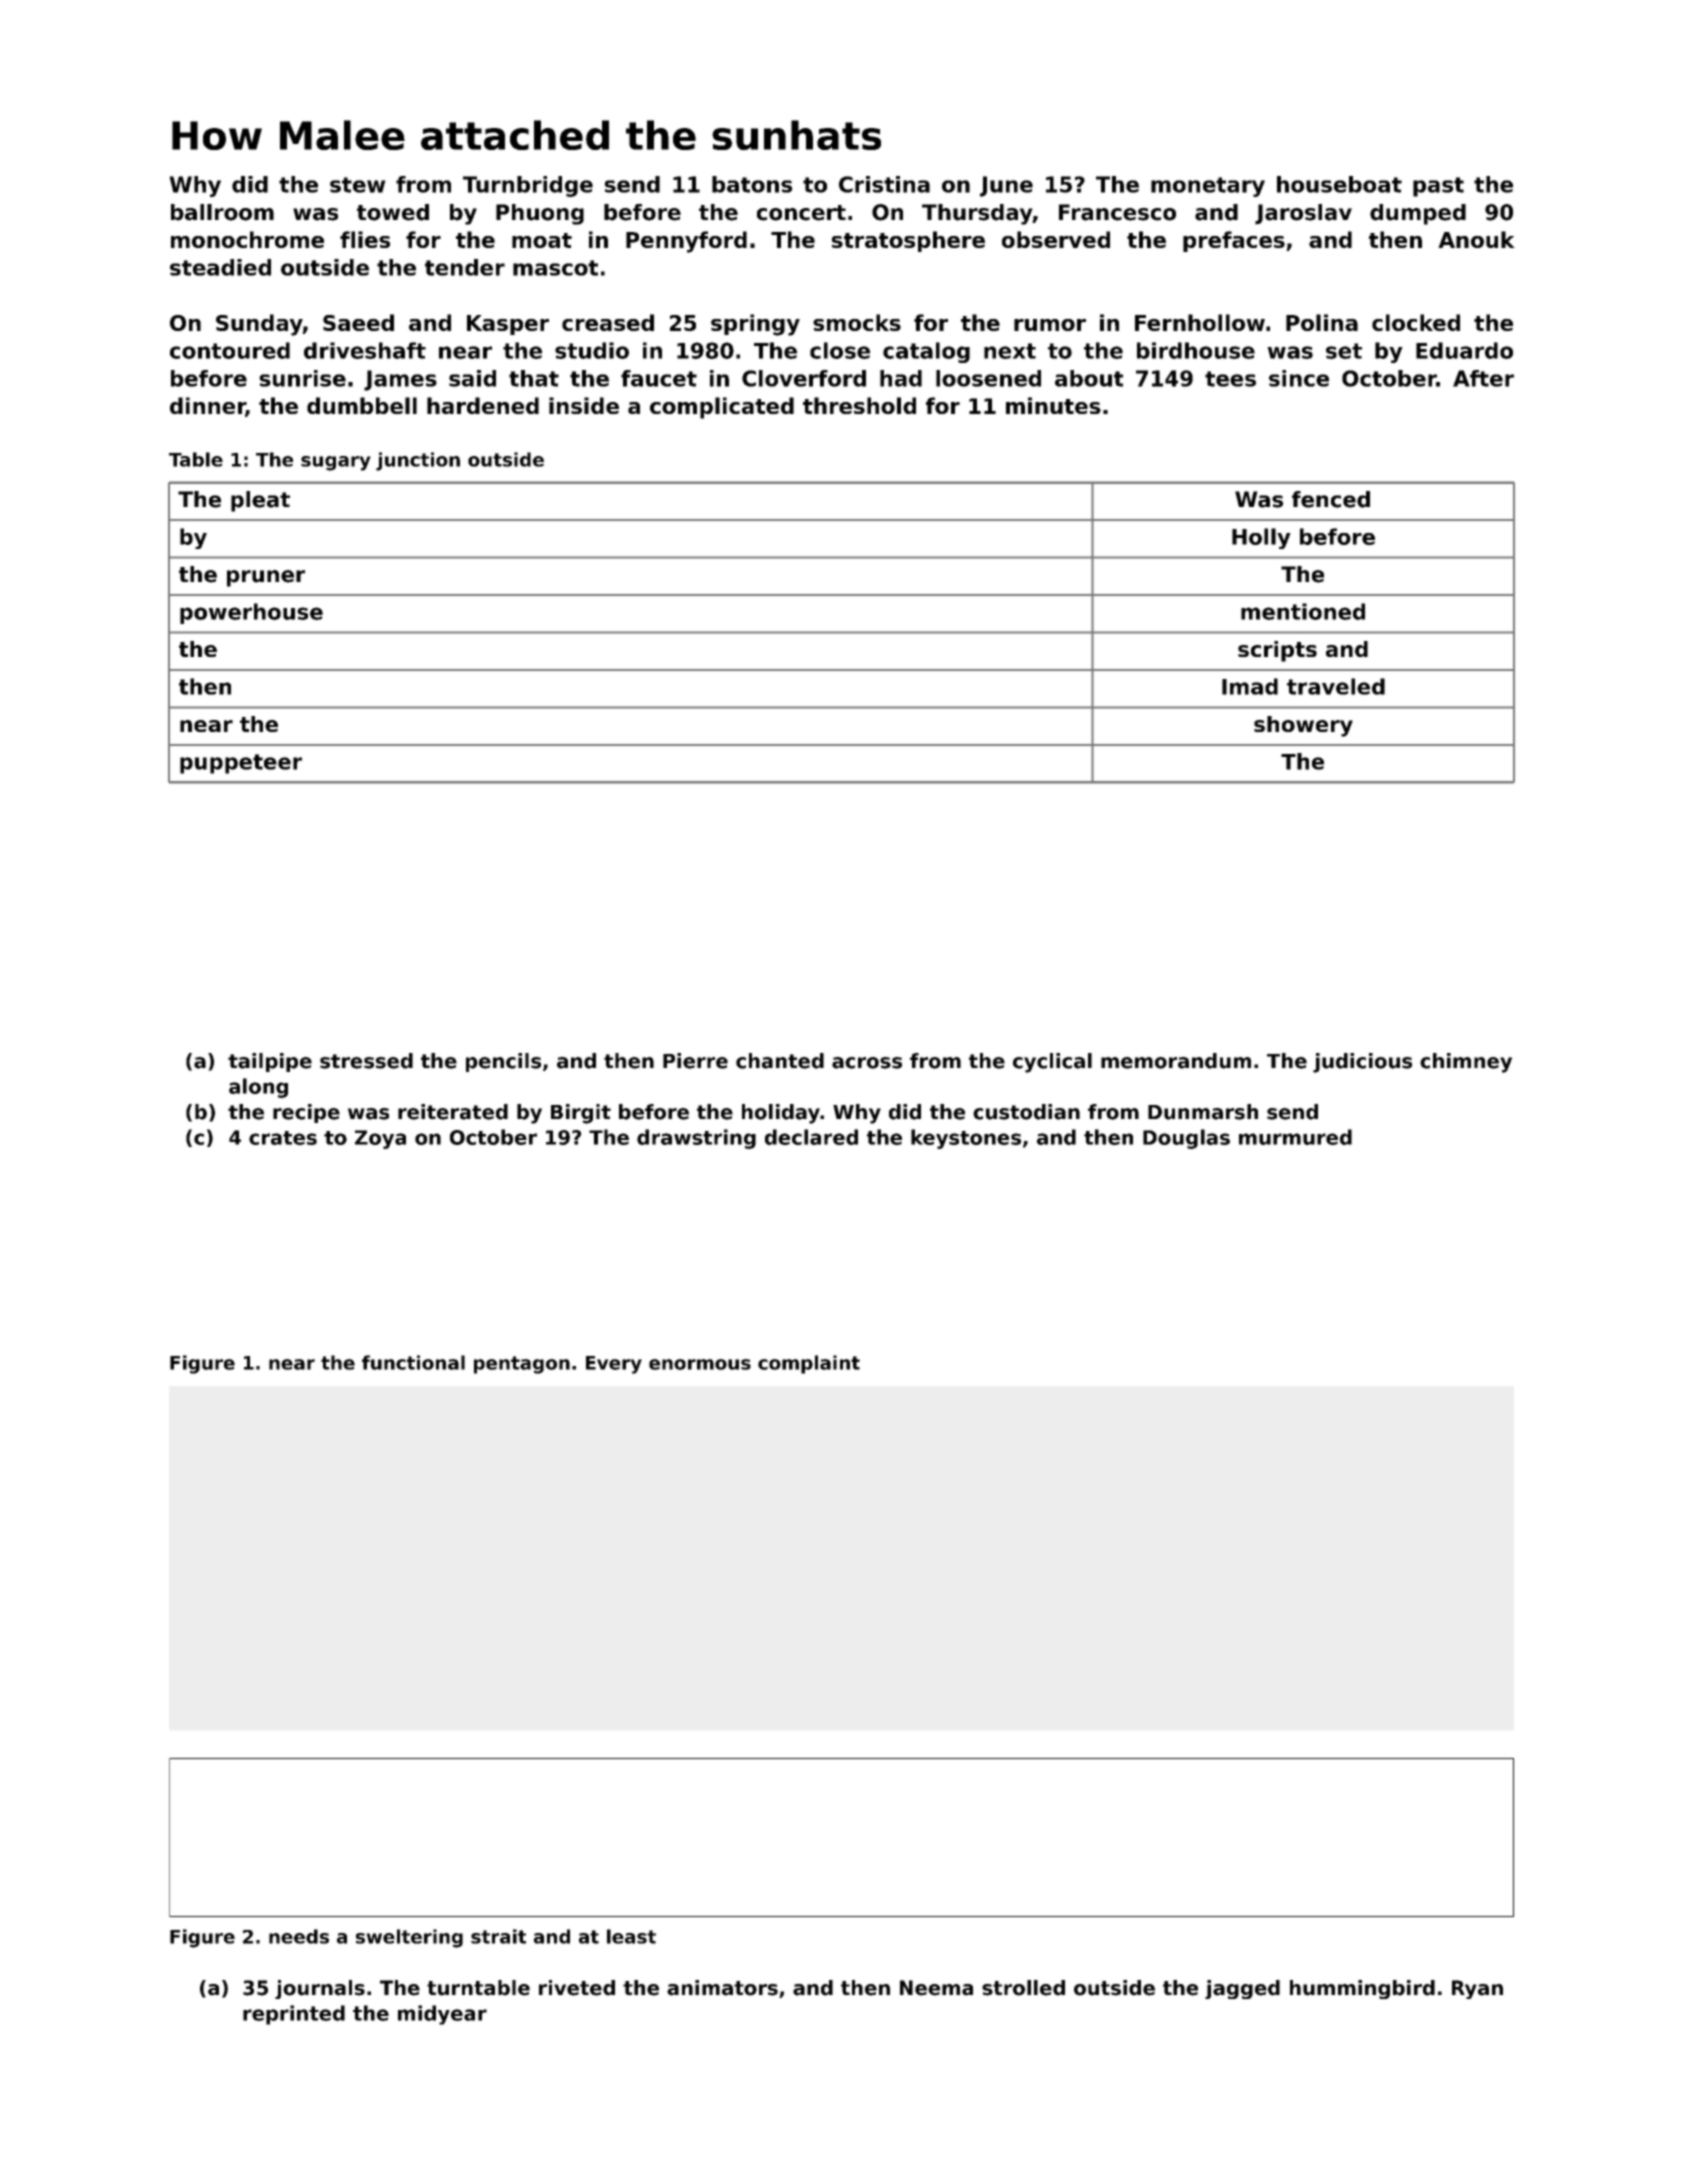 Image resolution: width=1683 pixels, height=2178 pixels. Describe the element at coordinates (700, 1364) in the screenshot. I see `enormous` at that location.
